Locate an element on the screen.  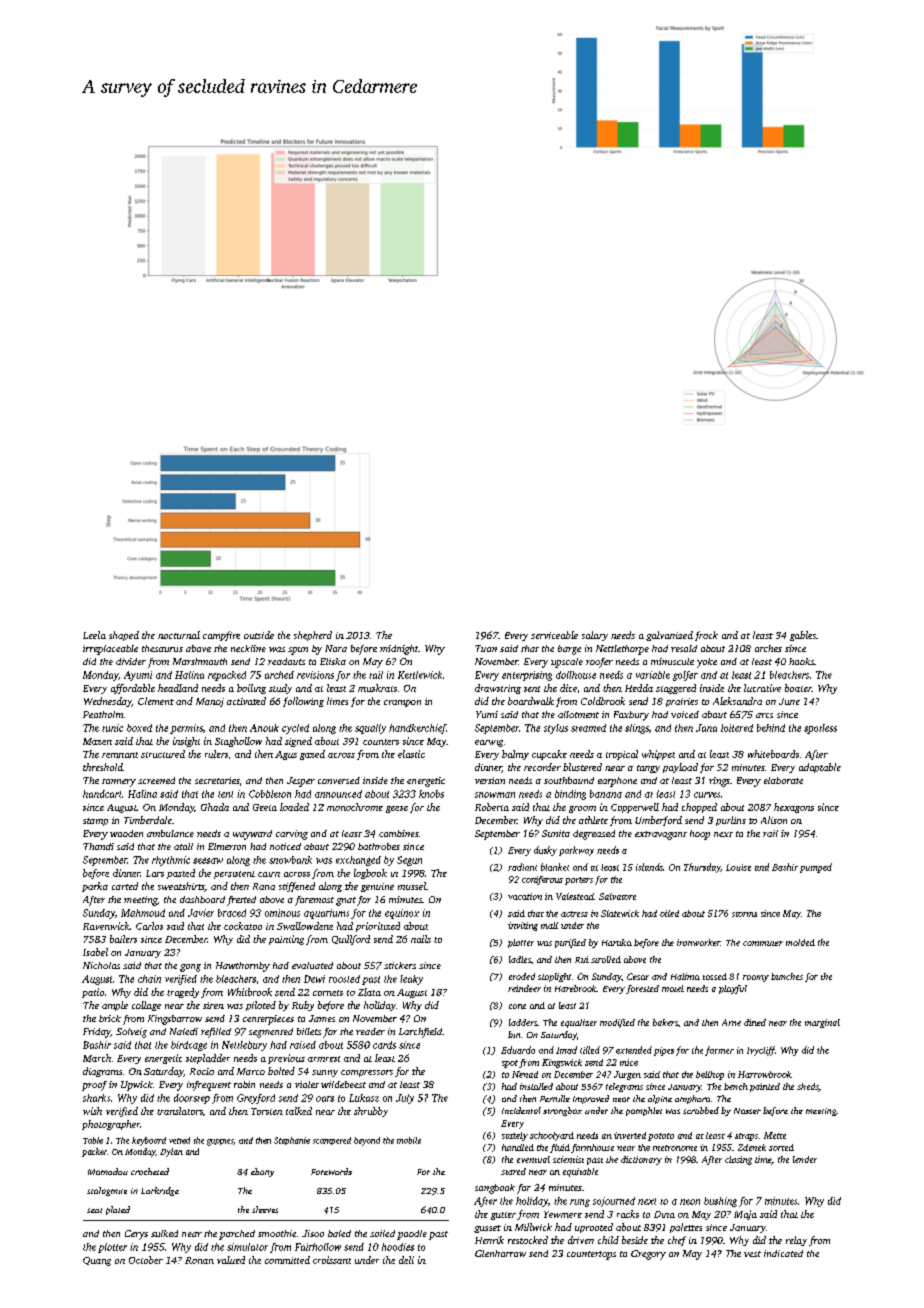
rail is located at coordinates (770, 833).
